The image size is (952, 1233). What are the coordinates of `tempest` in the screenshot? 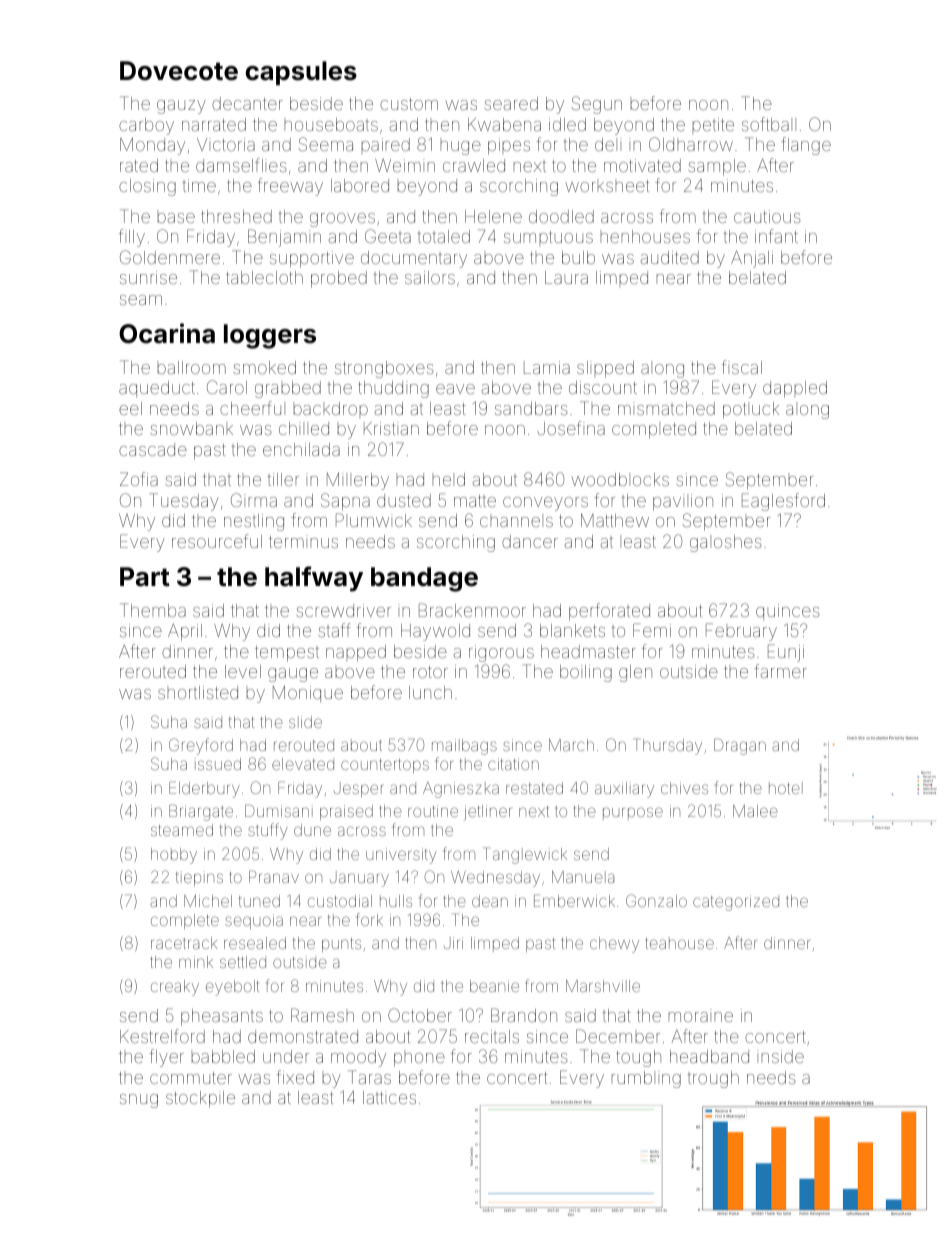 It's located at (287, 654).
